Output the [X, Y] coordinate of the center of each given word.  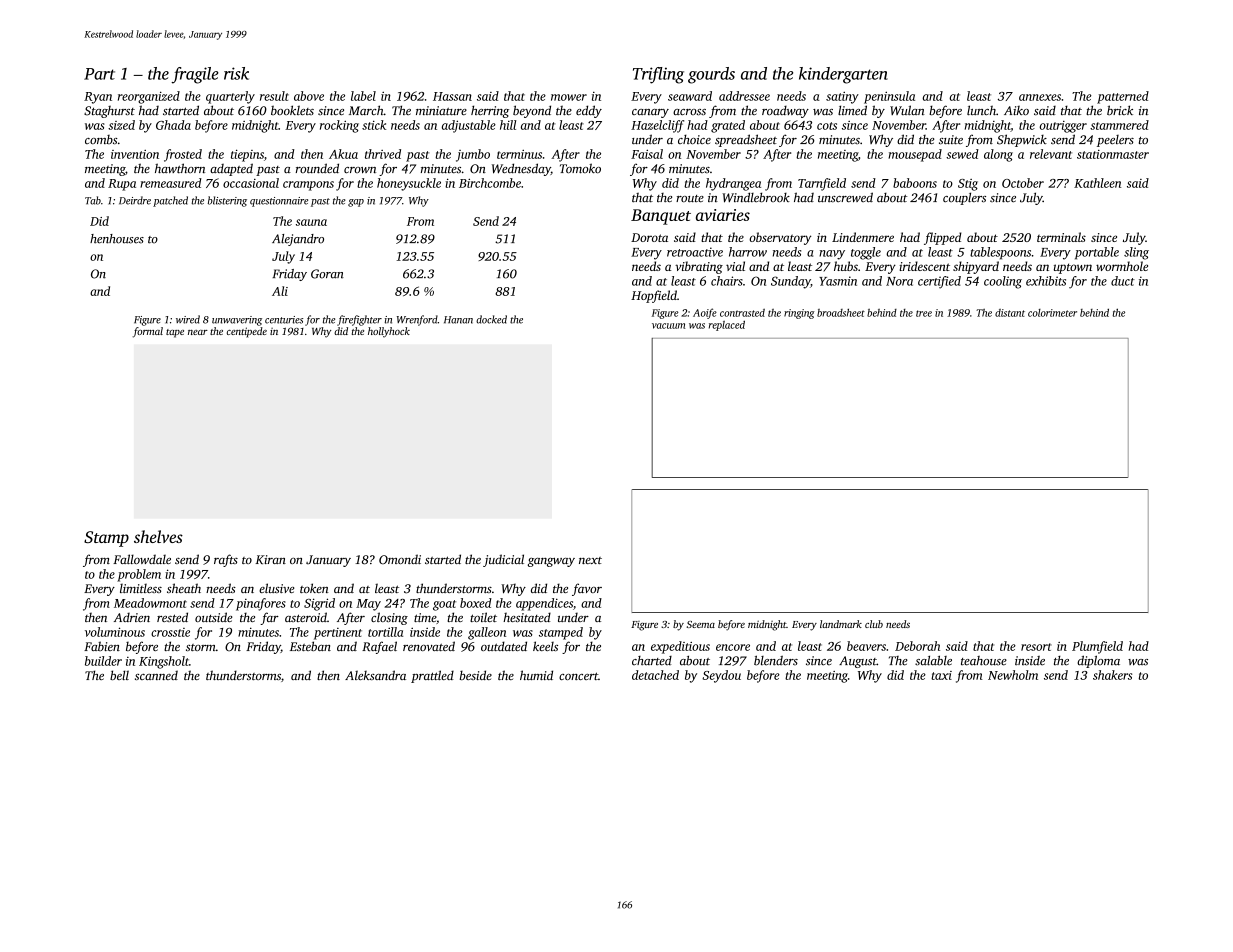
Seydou [721, 676]
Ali [280, 291]
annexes [1040, 97]
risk [236, 73]
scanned [156, 675]
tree [924, 313]
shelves [158, 536]
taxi [941, 675]
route [690, 199]
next [590, 560]
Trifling [658, 75]
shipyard [976, 267]
